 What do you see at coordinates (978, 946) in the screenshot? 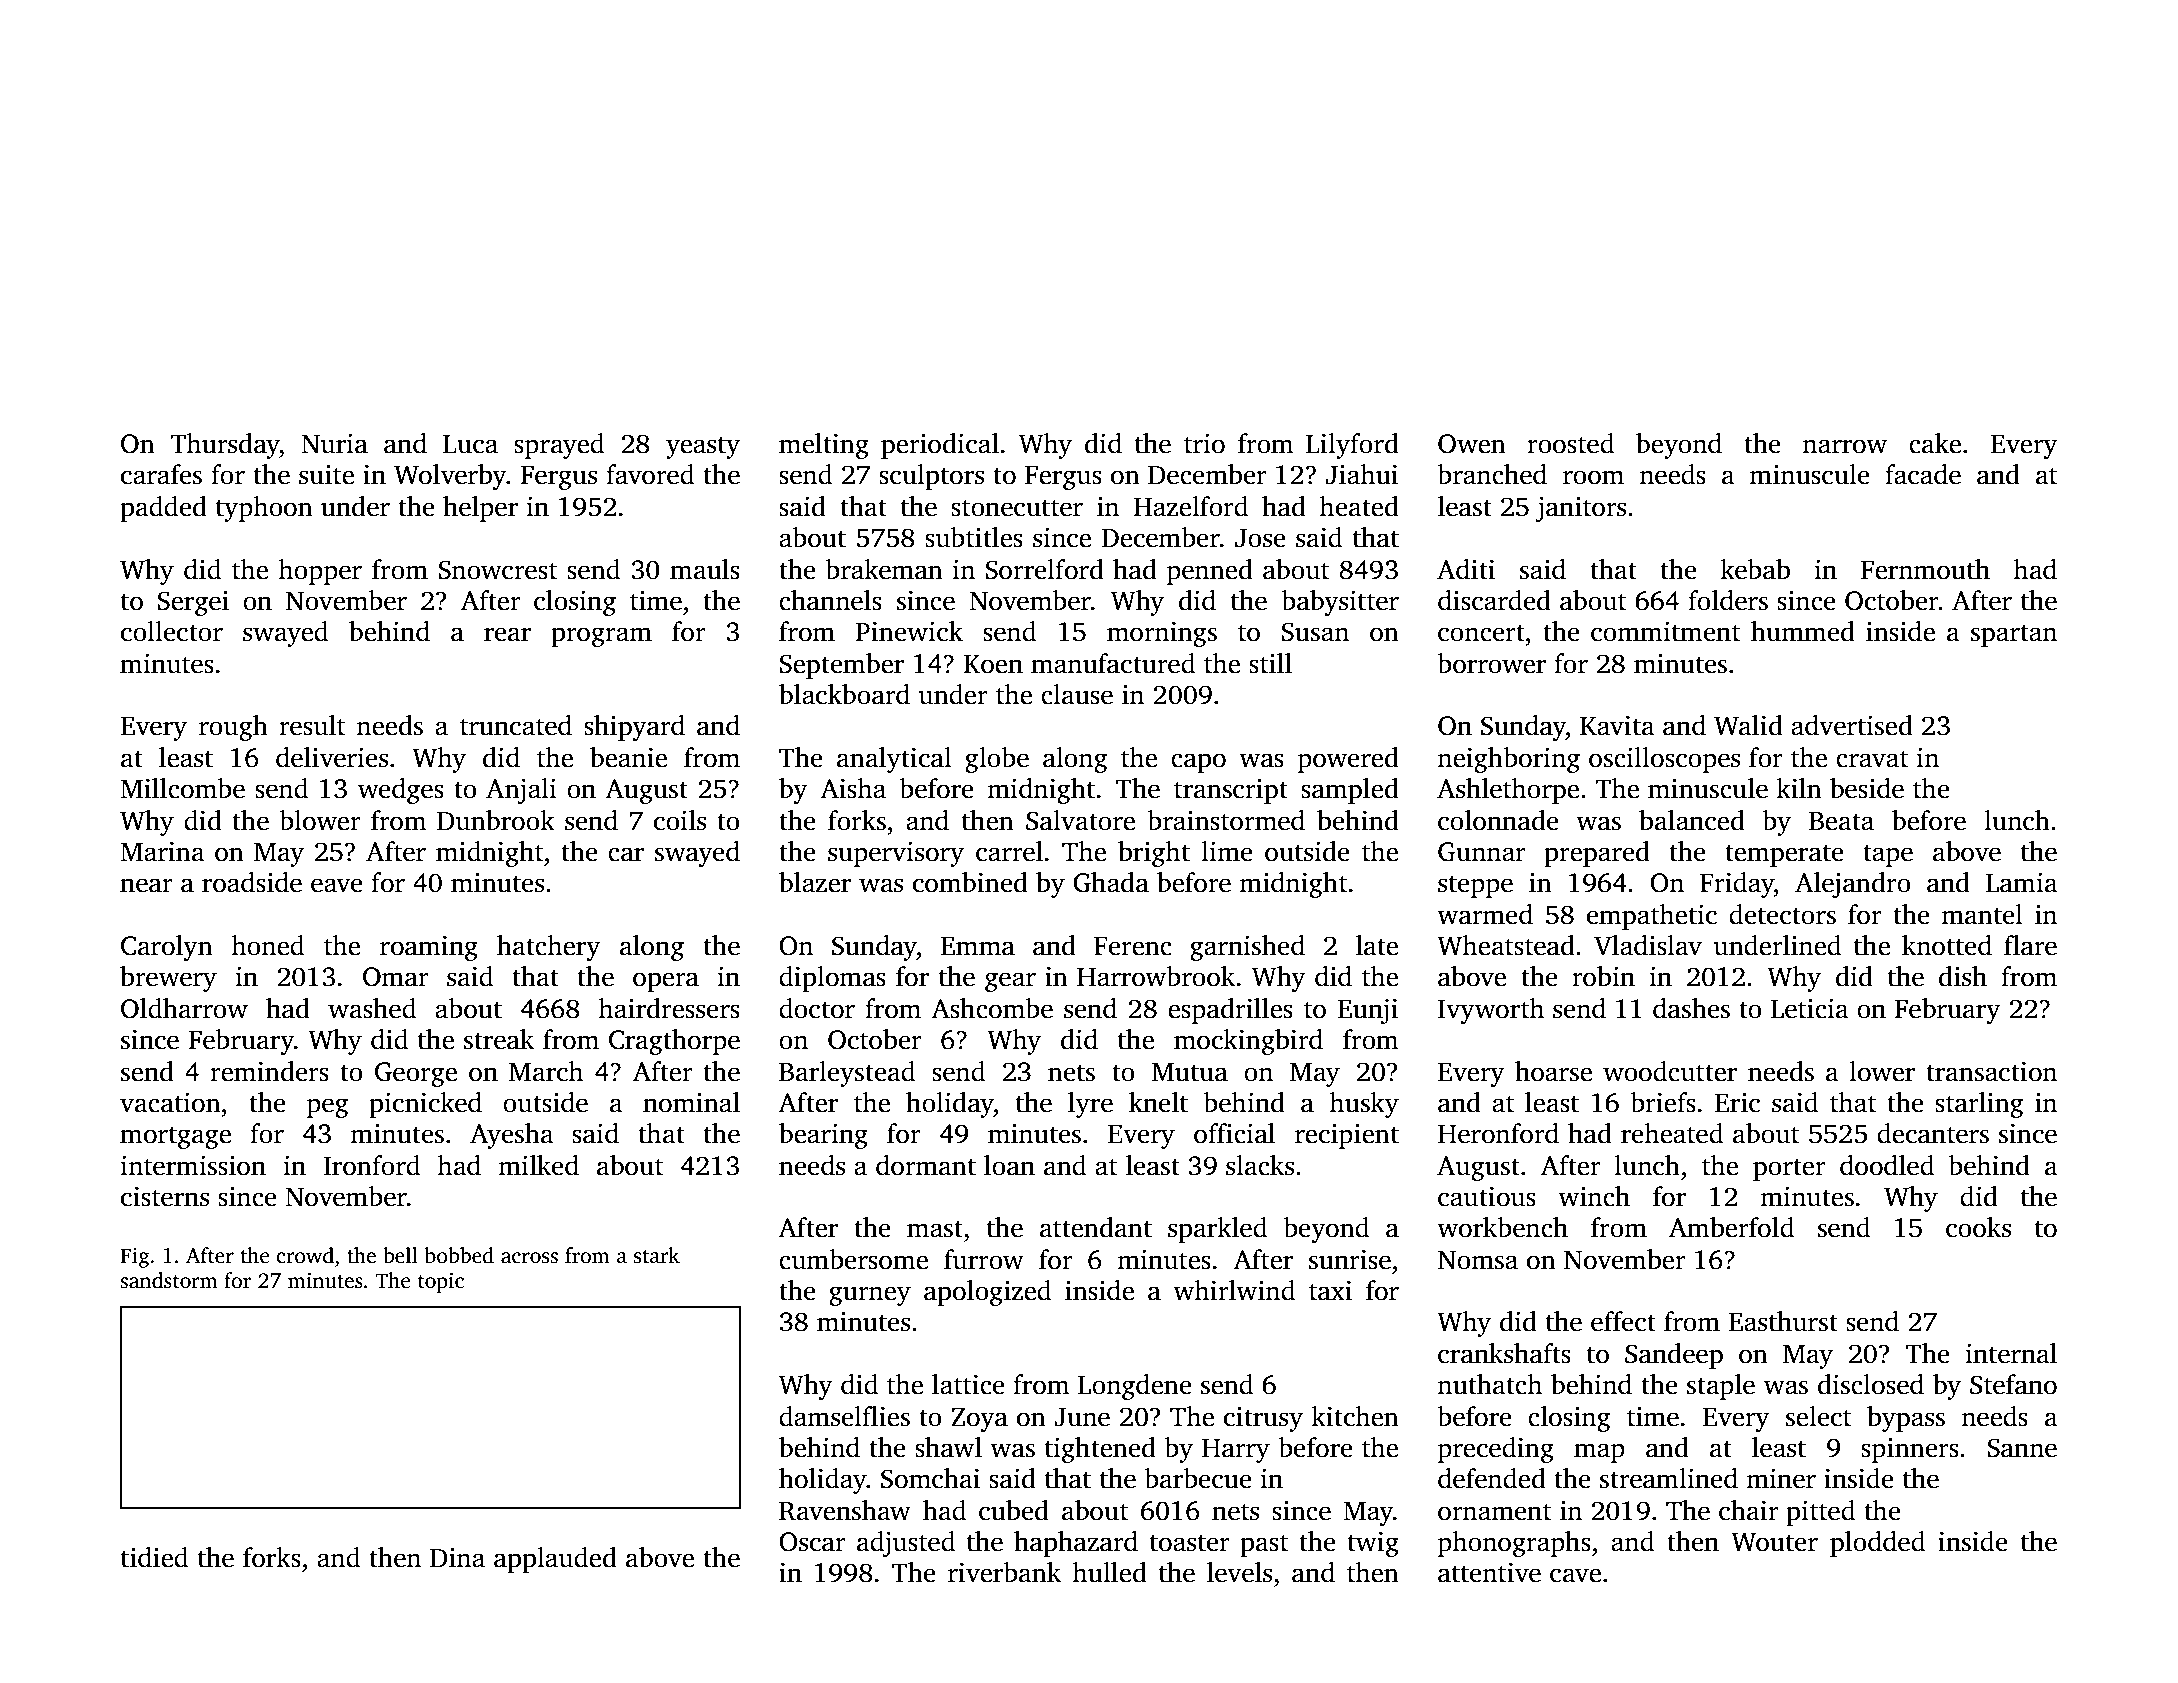
I see `Emma` at bounding box center [978, 946].
